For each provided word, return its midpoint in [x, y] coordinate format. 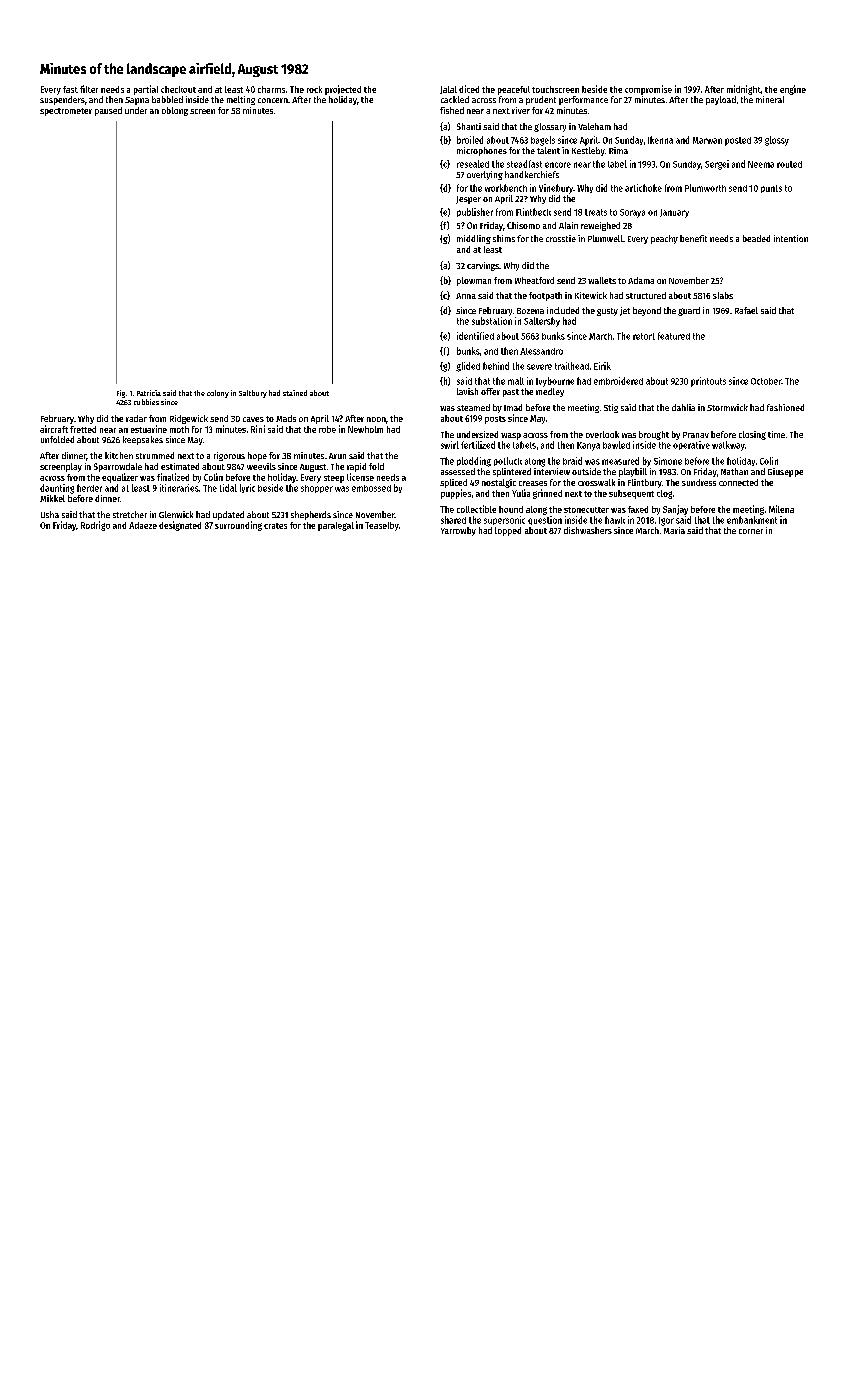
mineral [770, 99]
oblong [175, 111]
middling [474, 239]
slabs [723, 295]
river [521, 110]
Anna [466, 296]
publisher [475, 212]
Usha [50, 514]
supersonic [504, 520]
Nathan [734, 471]
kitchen [119, 455]
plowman [474, 281]
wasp [511, 436]
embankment [752, 520]
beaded [756, 238]
